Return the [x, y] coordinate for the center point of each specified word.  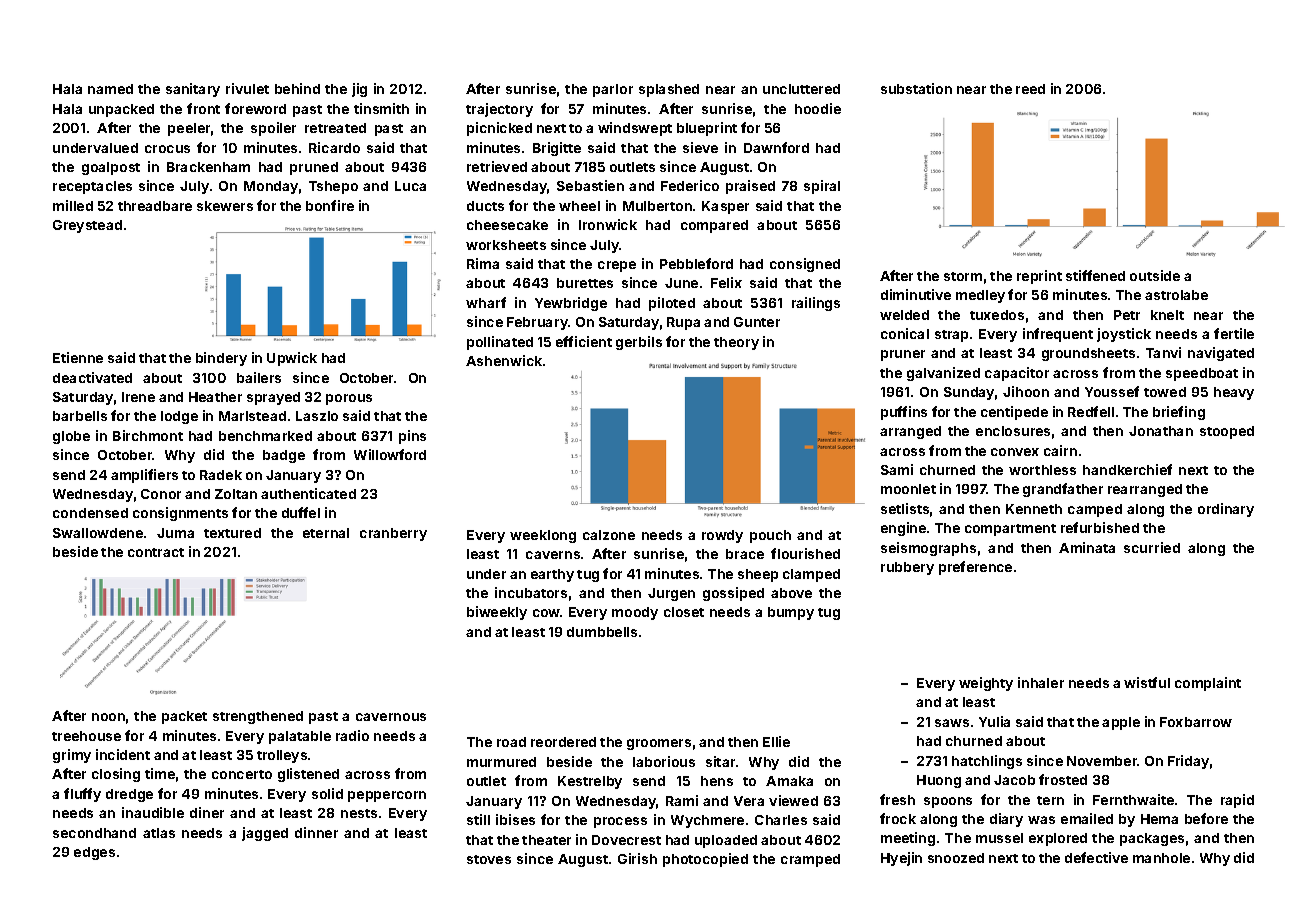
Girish [637, 858]
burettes [585, 283]
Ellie [776, 741]
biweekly [497, 613]
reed [1030, 89]
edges [94, 853]
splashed [669, 90]
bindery [221, 359]
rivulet [247, 88]
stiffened [1095, 275]
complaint [1208, 684]
